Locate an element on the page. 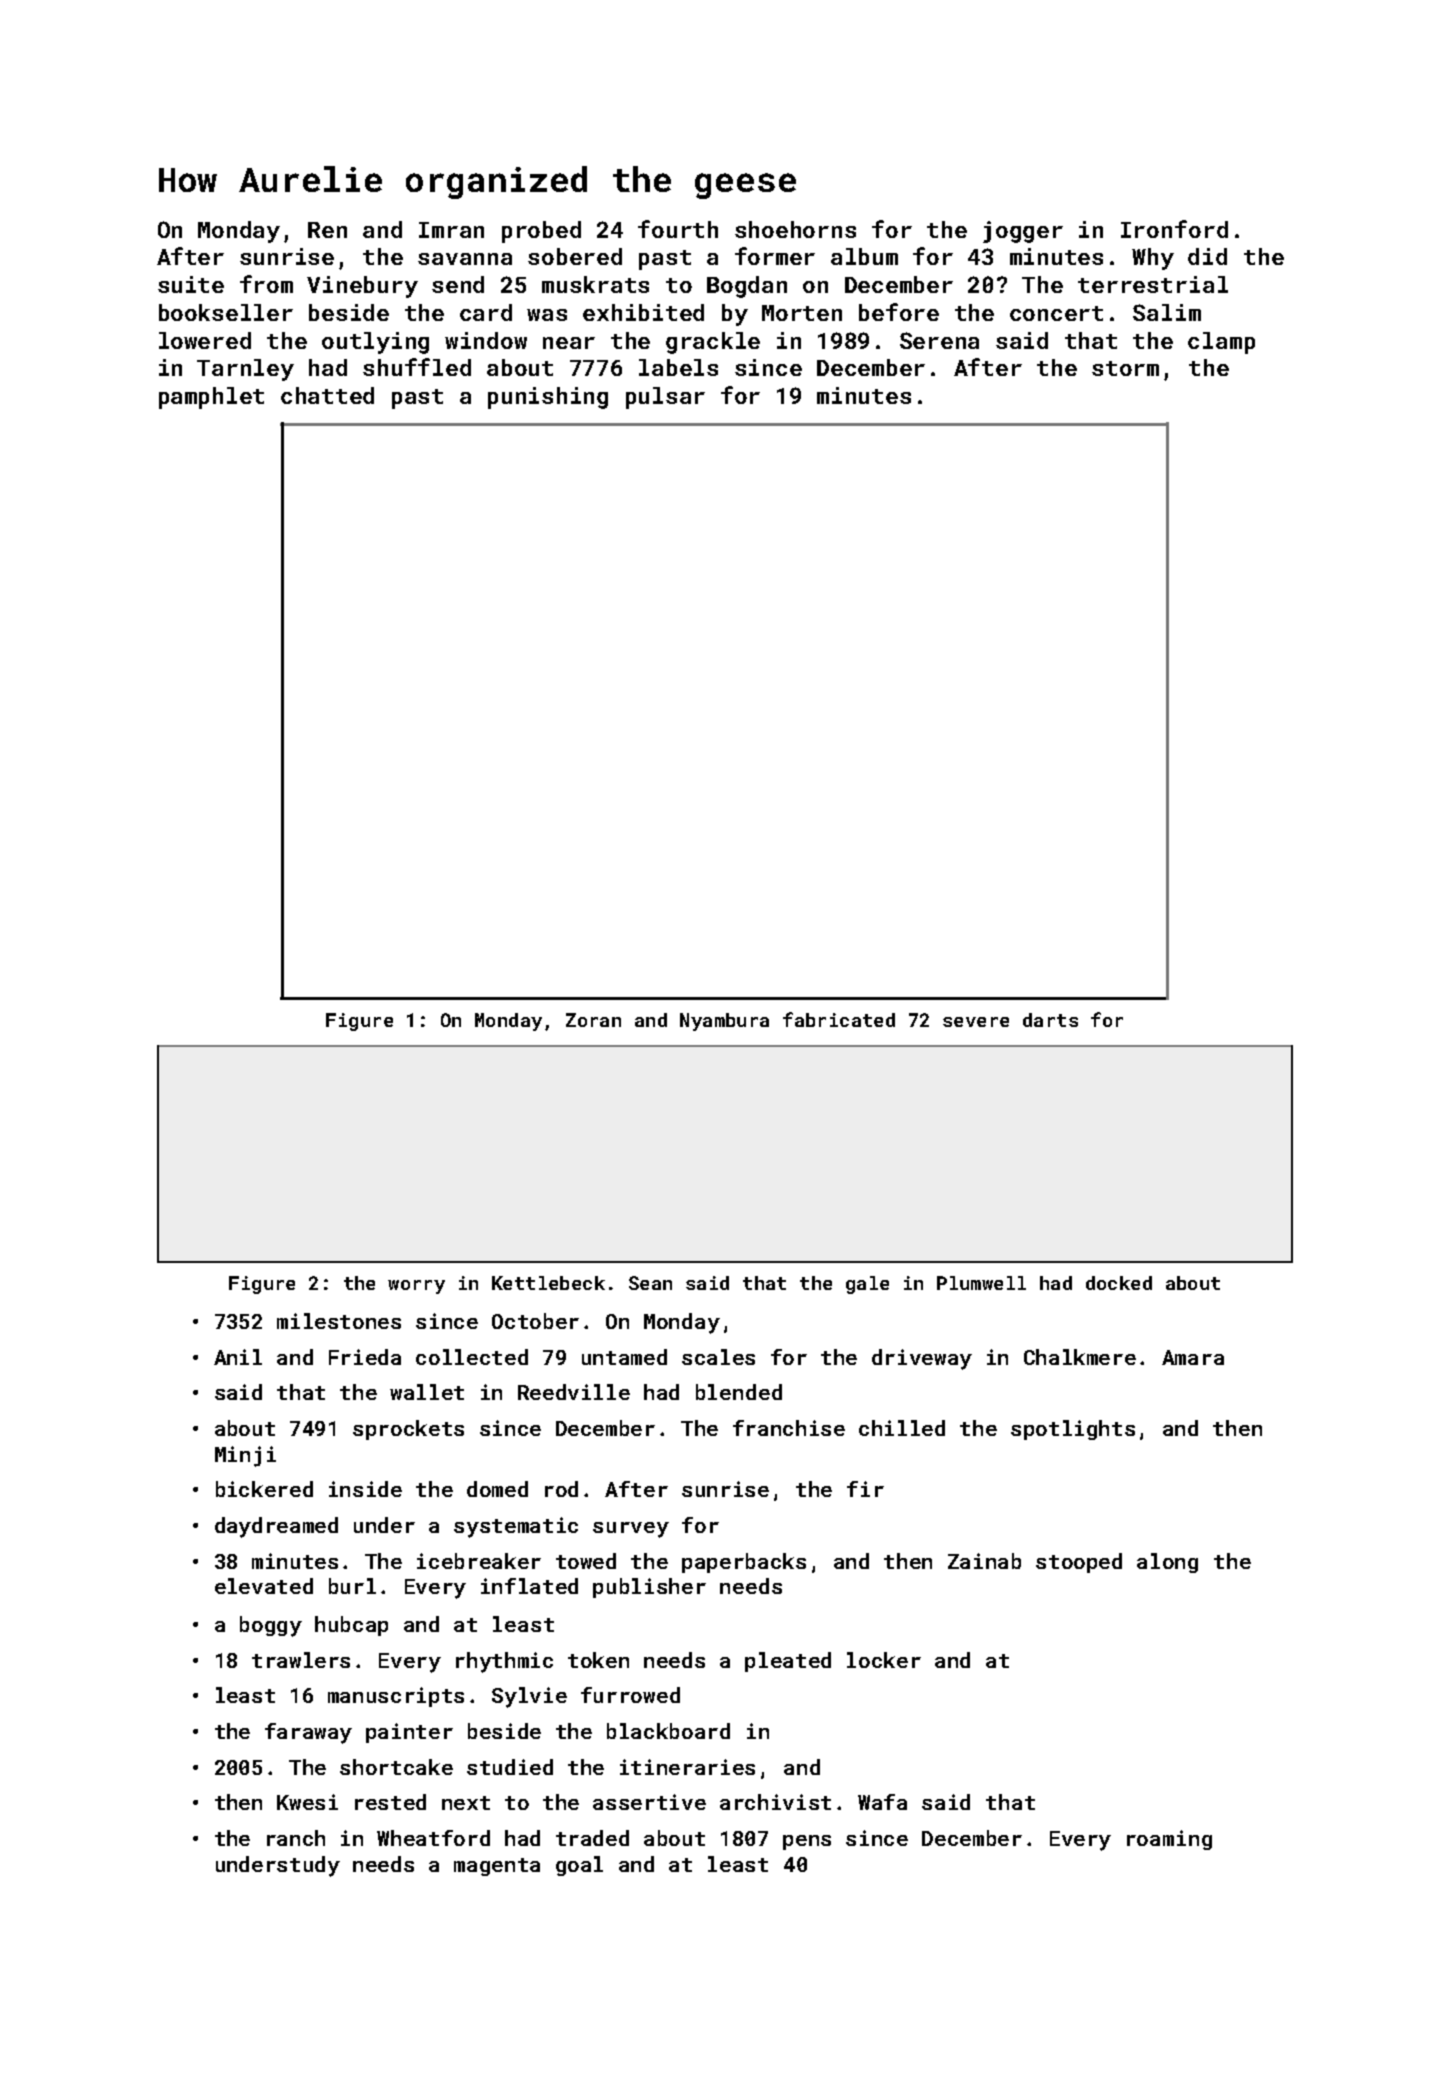  roaming is located at coordinates (1169, 1840).
